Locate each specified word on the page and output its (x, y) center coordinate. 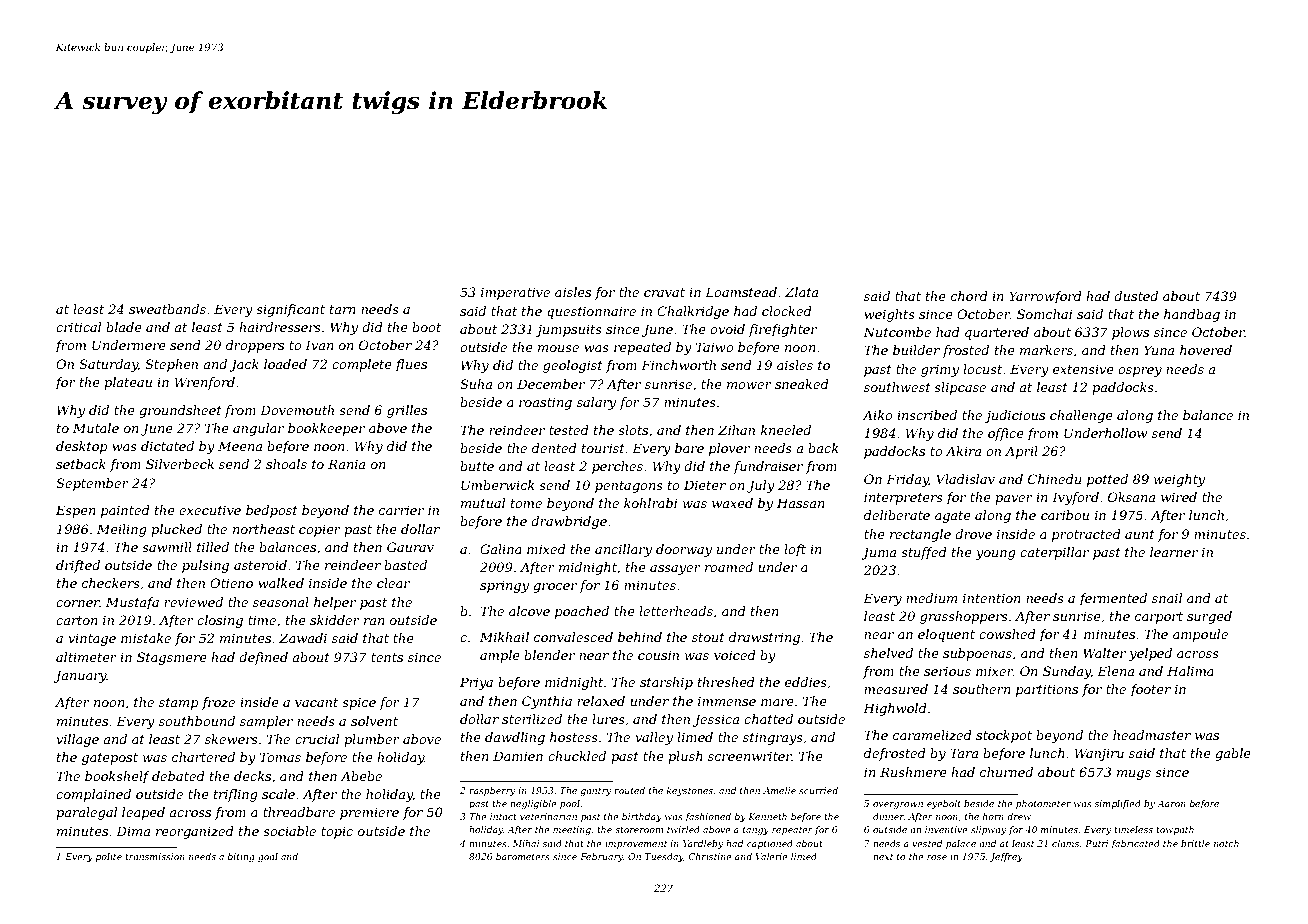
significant (290, 310)
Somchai (1044, 314)
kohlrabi (650, 503)
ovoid (727, 329)
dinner (888, 816)
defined (263, 658)
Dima (133, 831)
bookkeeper (326, 429)
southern (982, 689)
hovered (1206, 350)
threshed (726, 682)
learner (1174, 552)
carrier (401, 510)
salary (596, 403)
